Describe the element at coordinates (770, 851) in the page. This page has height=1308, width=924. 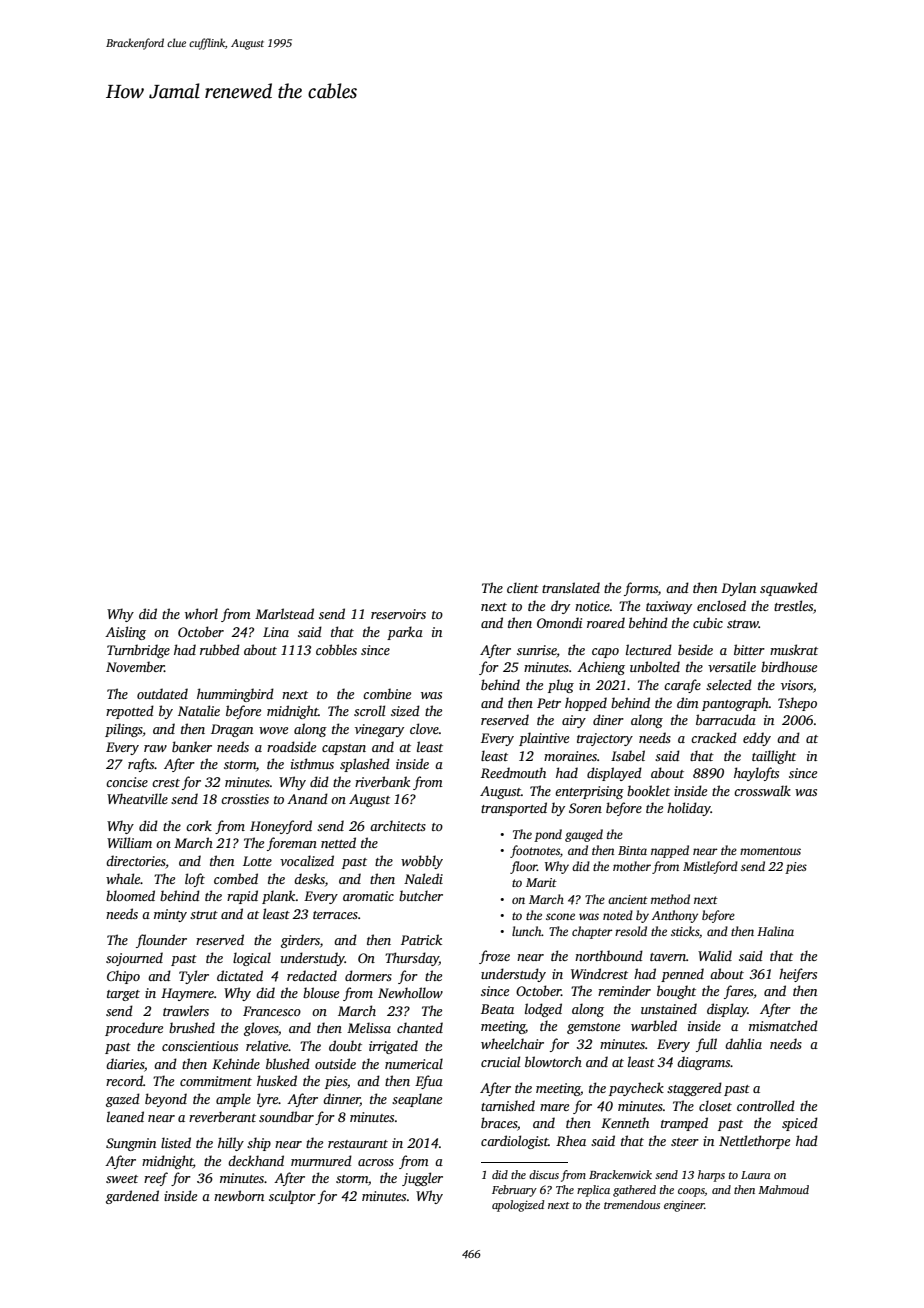
I see `momentous` at that location.
